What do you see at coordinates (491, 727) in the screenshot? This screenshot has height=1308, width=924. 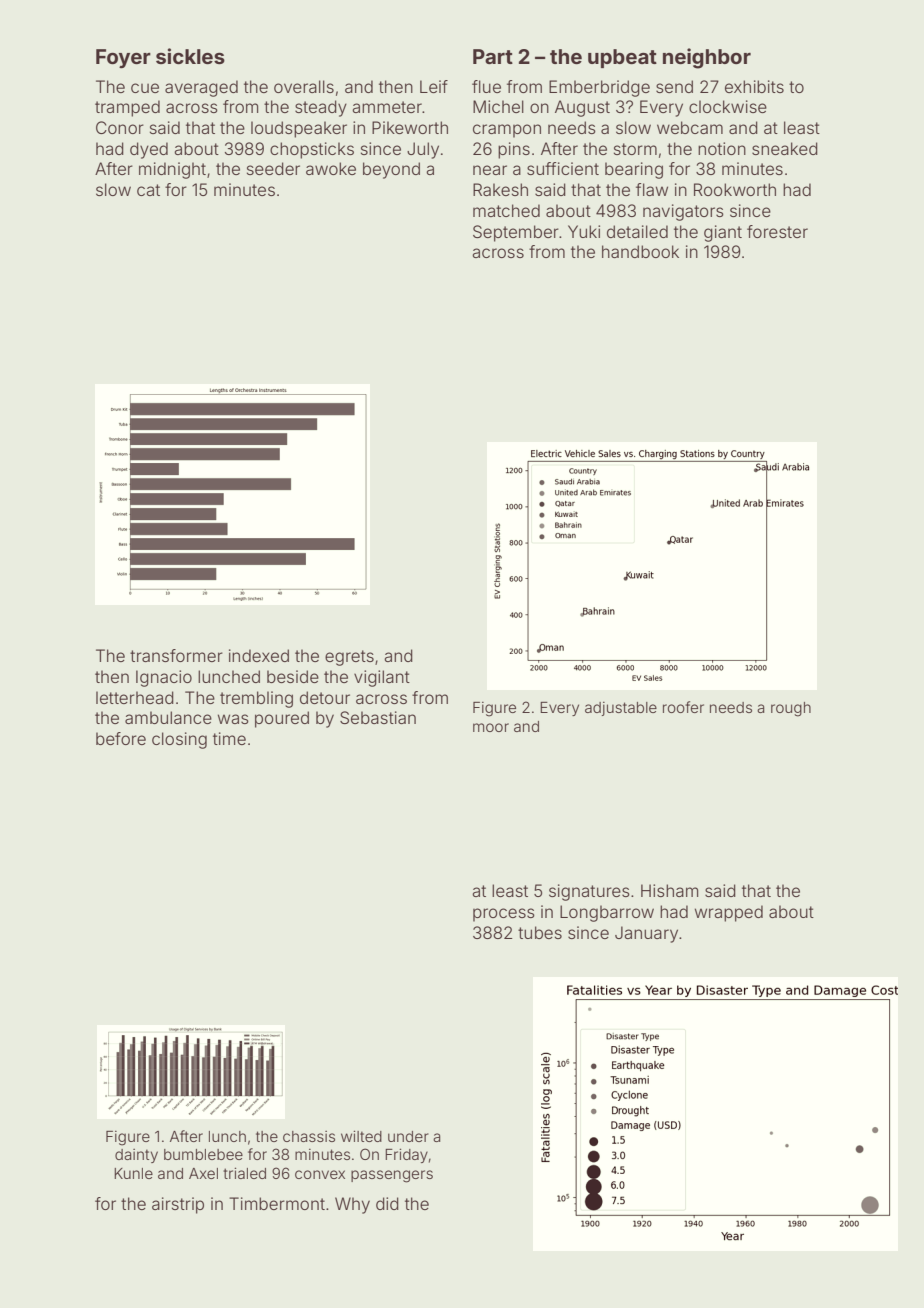 I see `moor` at bounding box center [491, 727].
